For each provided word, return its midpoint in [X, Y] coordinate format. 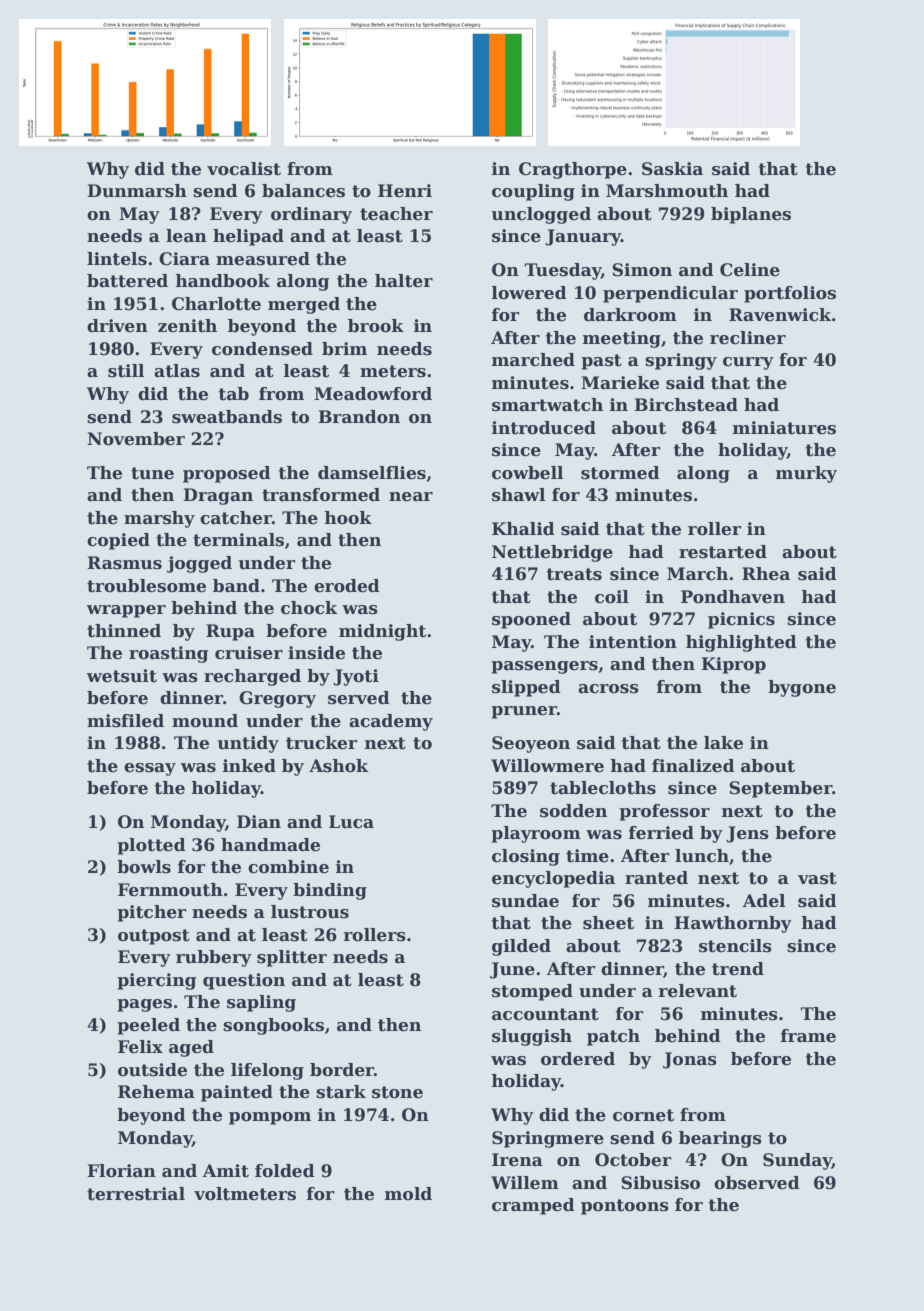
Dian [259, 822]
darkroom [630, 315]
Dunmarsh [137, 191]
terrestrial [136, 1194]
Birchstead [686, 405]
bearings [720, 1139]
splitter [292, 958]
